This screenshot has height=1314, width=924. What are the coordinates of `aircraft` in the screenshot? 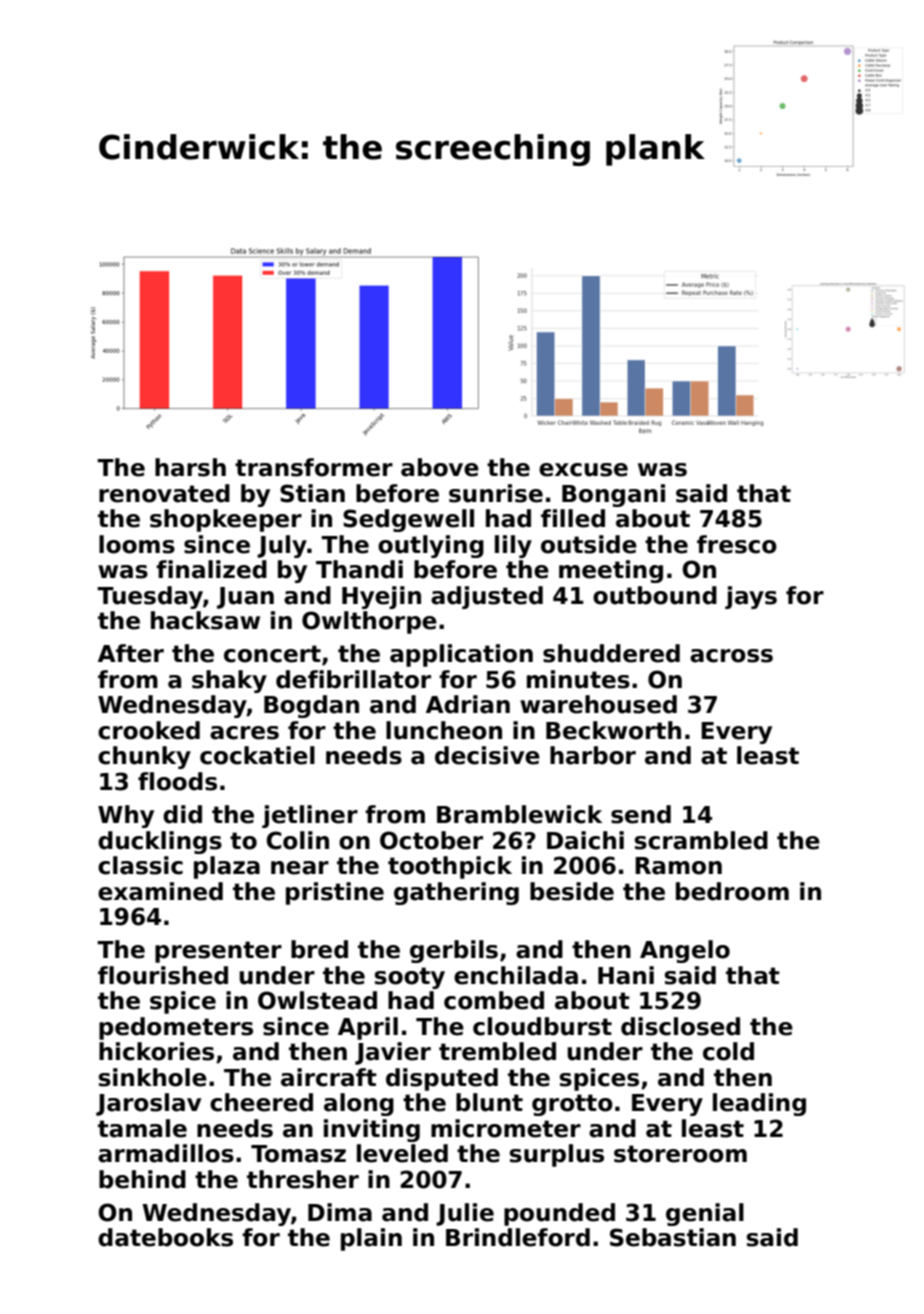 It's located at (329, 1077).
